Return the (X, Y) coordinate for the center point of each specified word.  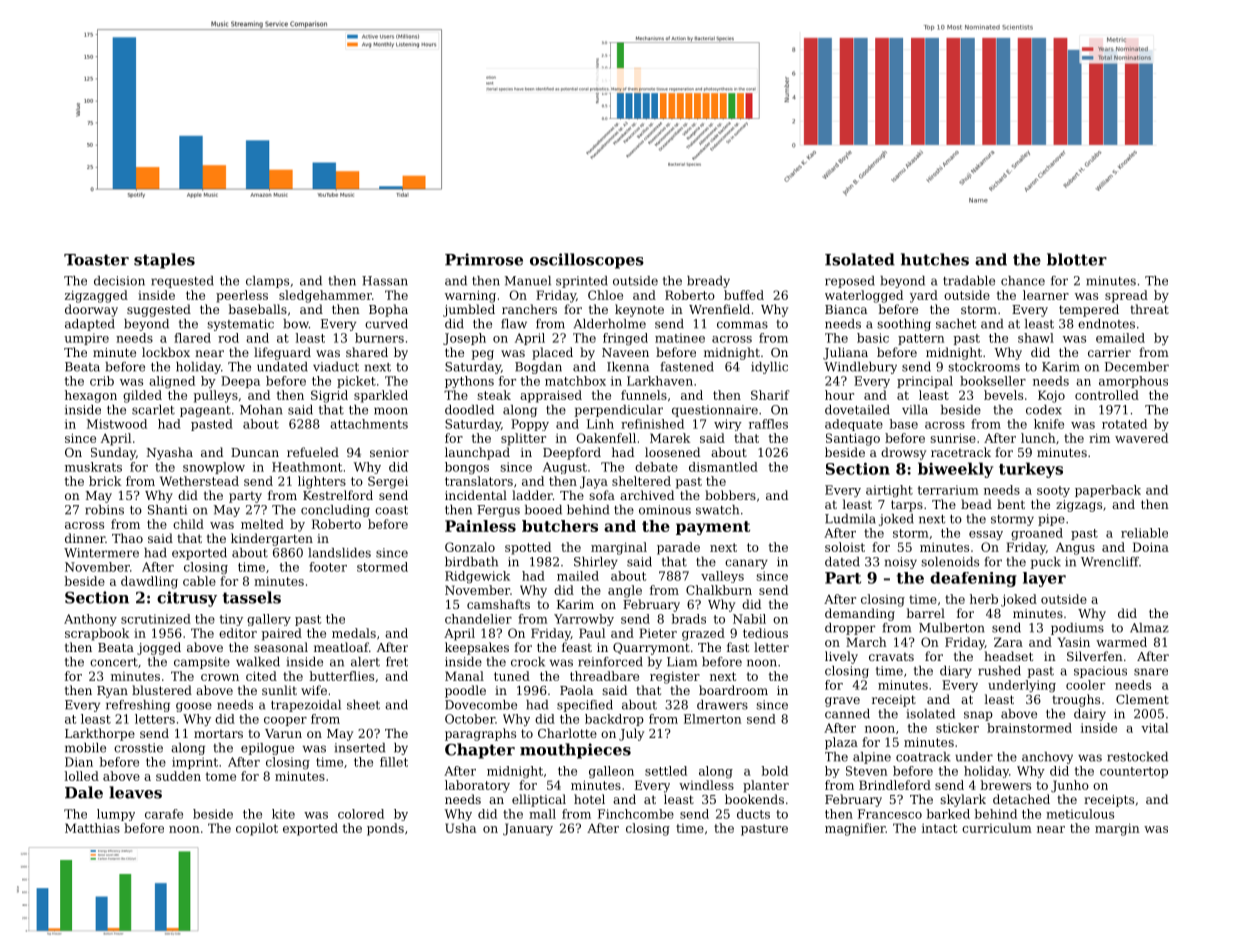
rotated (1124, 424)
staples (164, 261)
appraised (551, 396)
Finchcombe (636, 814)
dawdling (149, 582)
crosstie (138, 748)
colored (361, 814)
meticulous (1080, 814)
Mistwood (117, 424)
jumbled (469, 310)
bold (774, 771)
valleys (722, 577)
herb (984, 599)
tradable (969, 281)
